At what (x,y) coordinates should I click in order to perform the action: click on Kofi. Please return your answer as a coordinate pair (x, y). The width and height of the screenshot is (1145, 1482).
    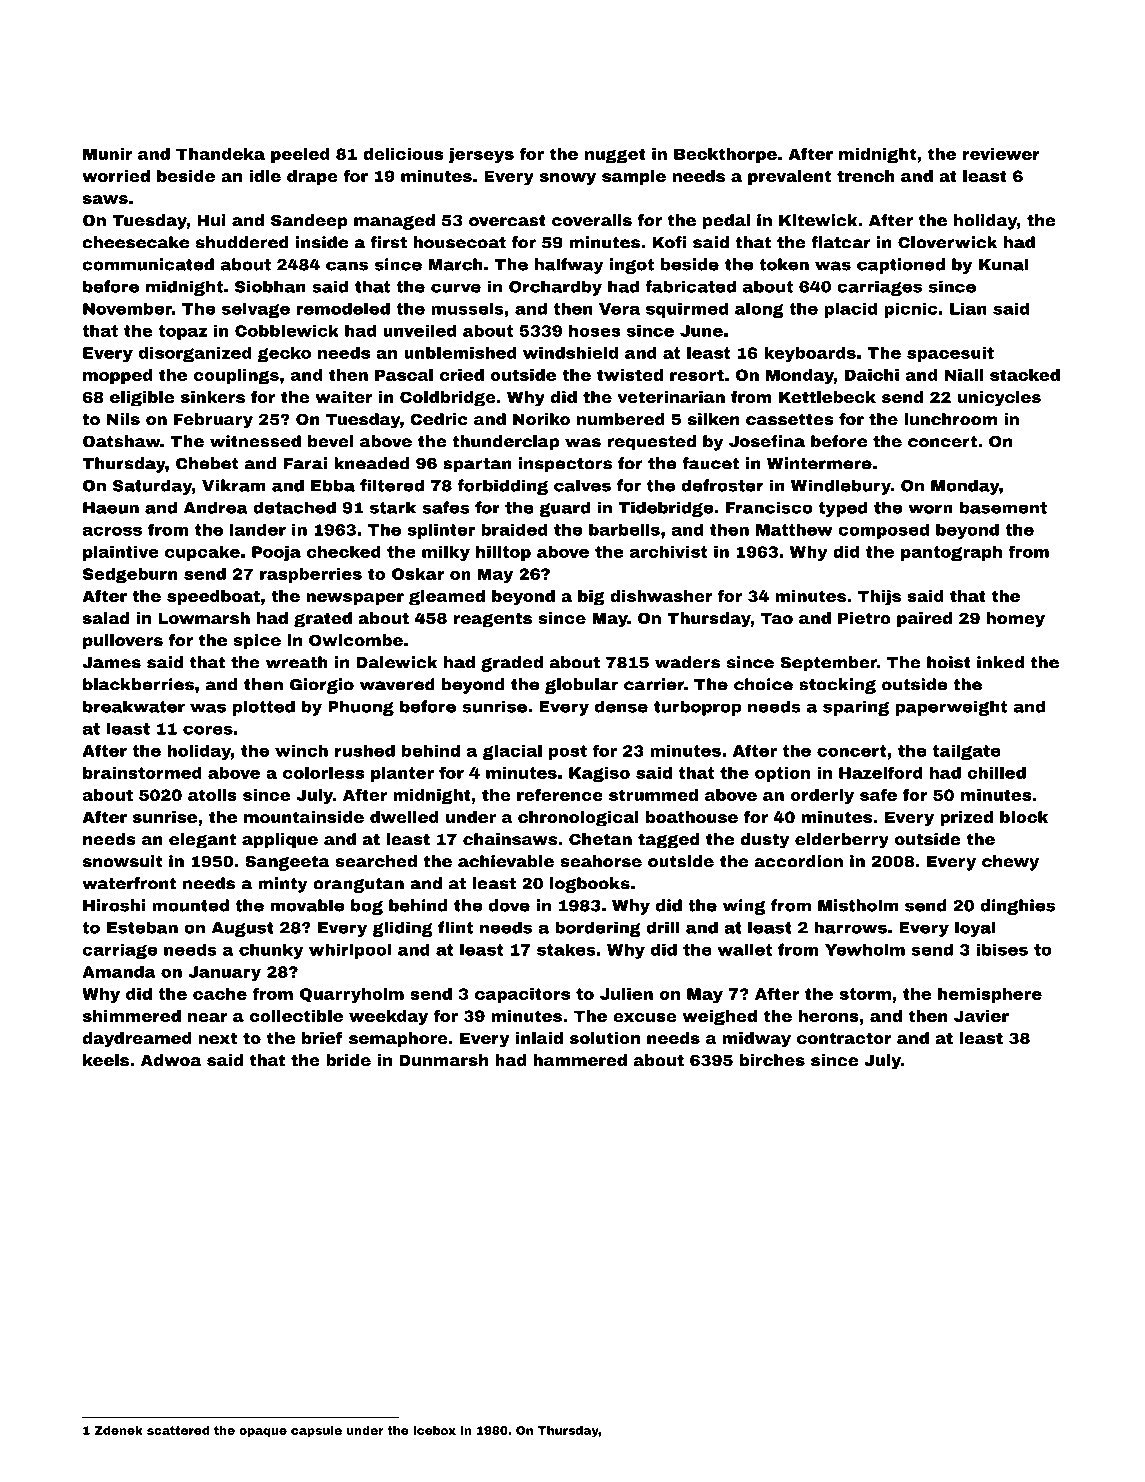
    Looking at the image, I should click on (669, 242).
